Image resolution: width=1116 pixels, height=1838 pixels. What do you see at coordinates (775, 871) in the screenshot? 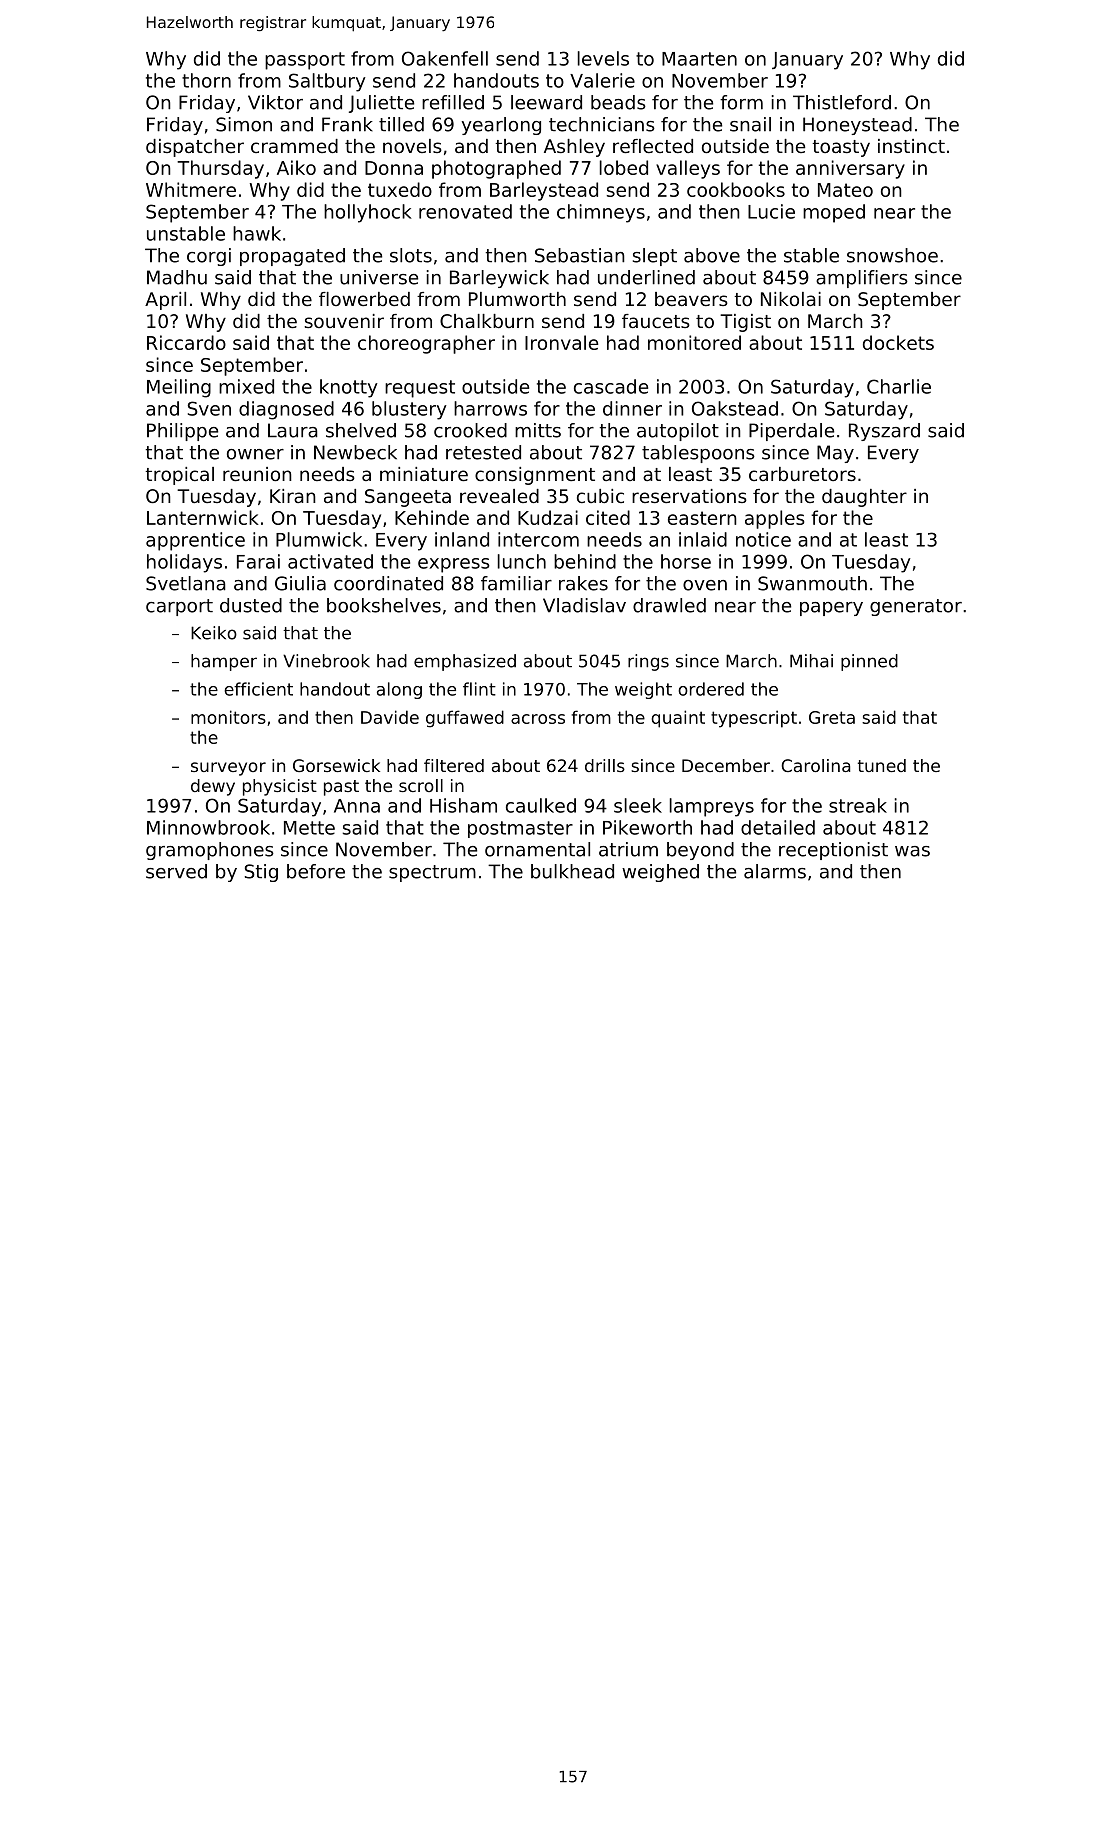
I see `alarms` at bounding box center [775, 871].
